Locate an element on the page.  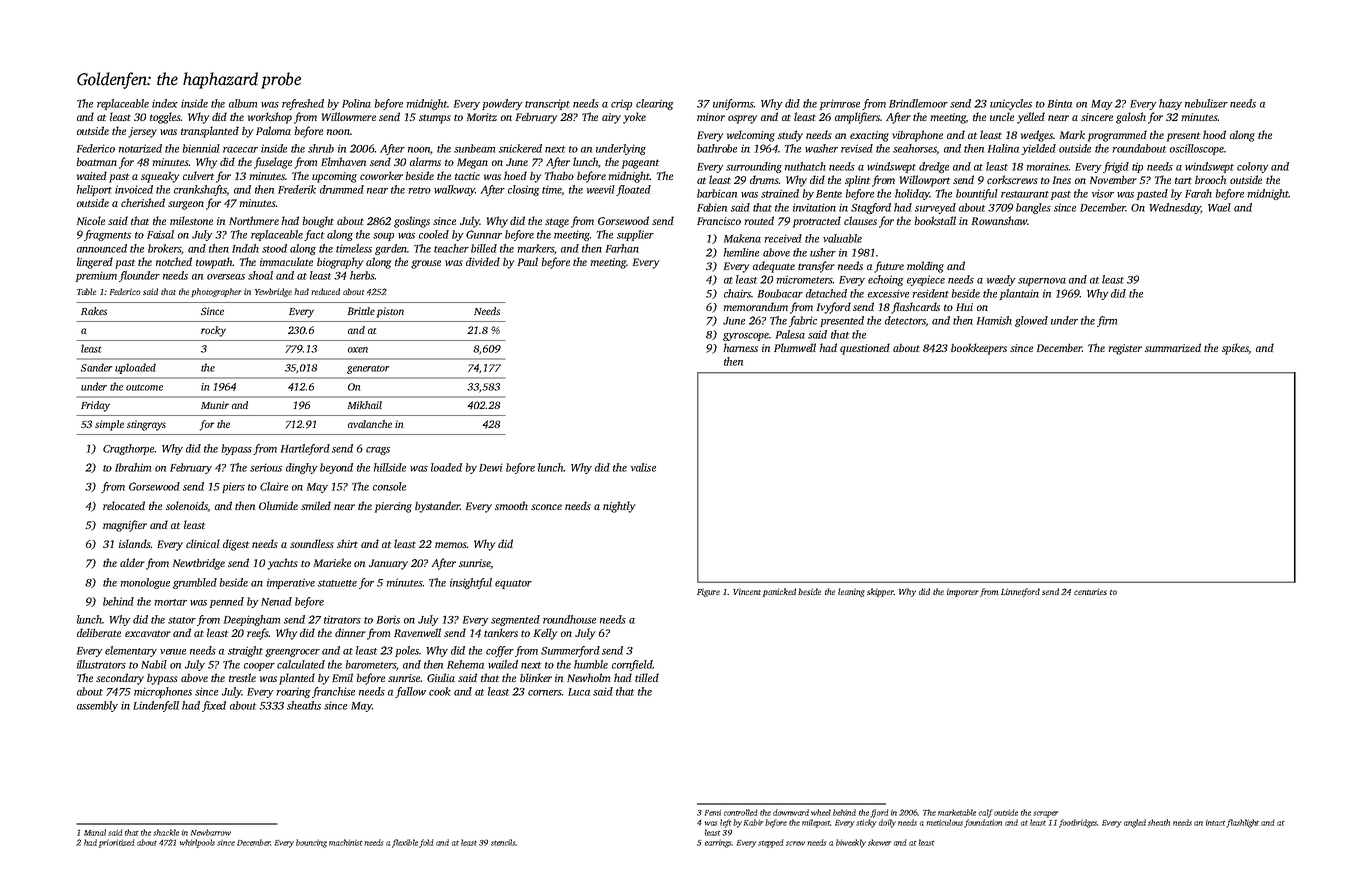
stage is located at coordinates (557, 223).
